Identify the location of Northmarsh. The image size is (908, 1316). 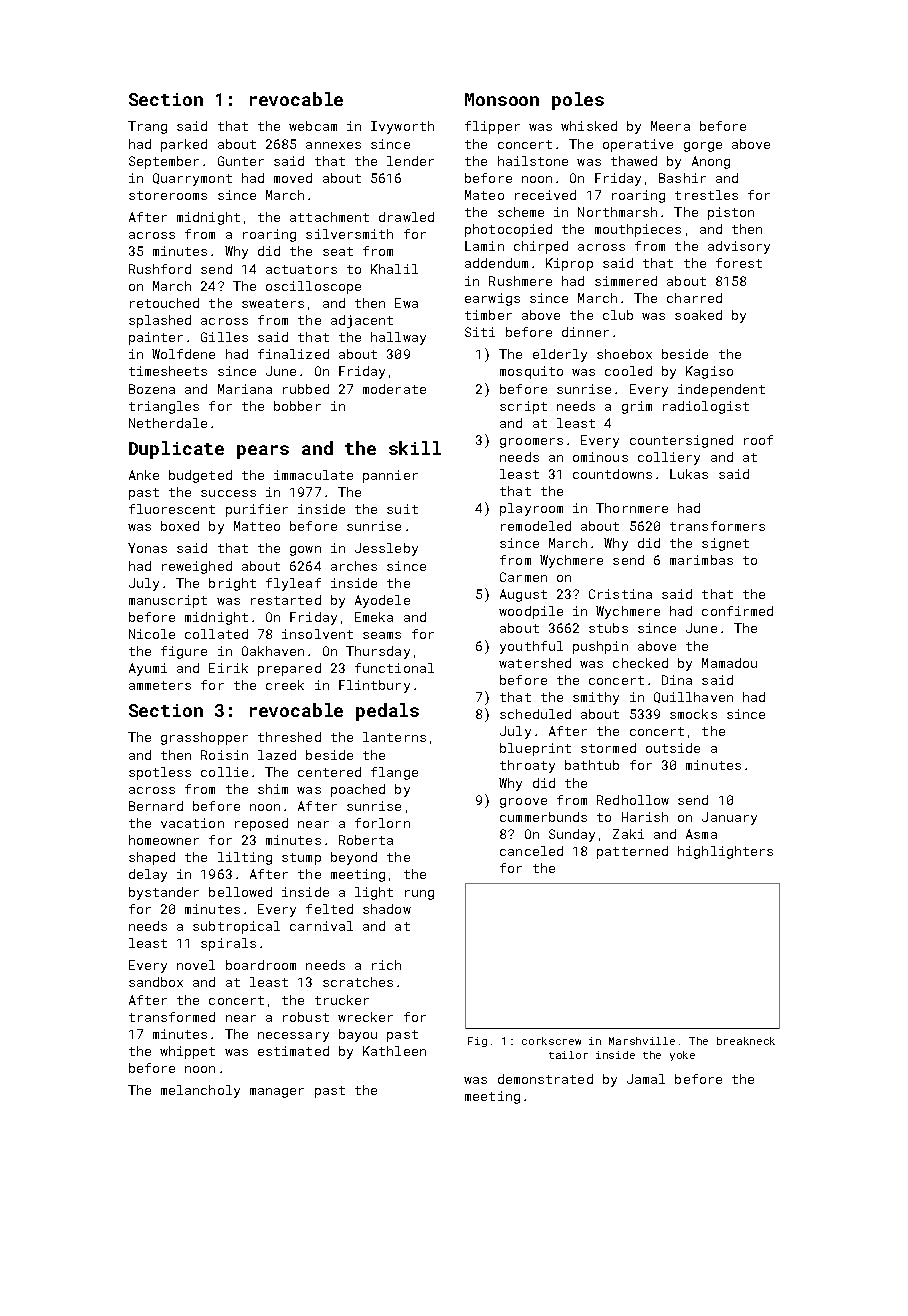
(617, 212).
